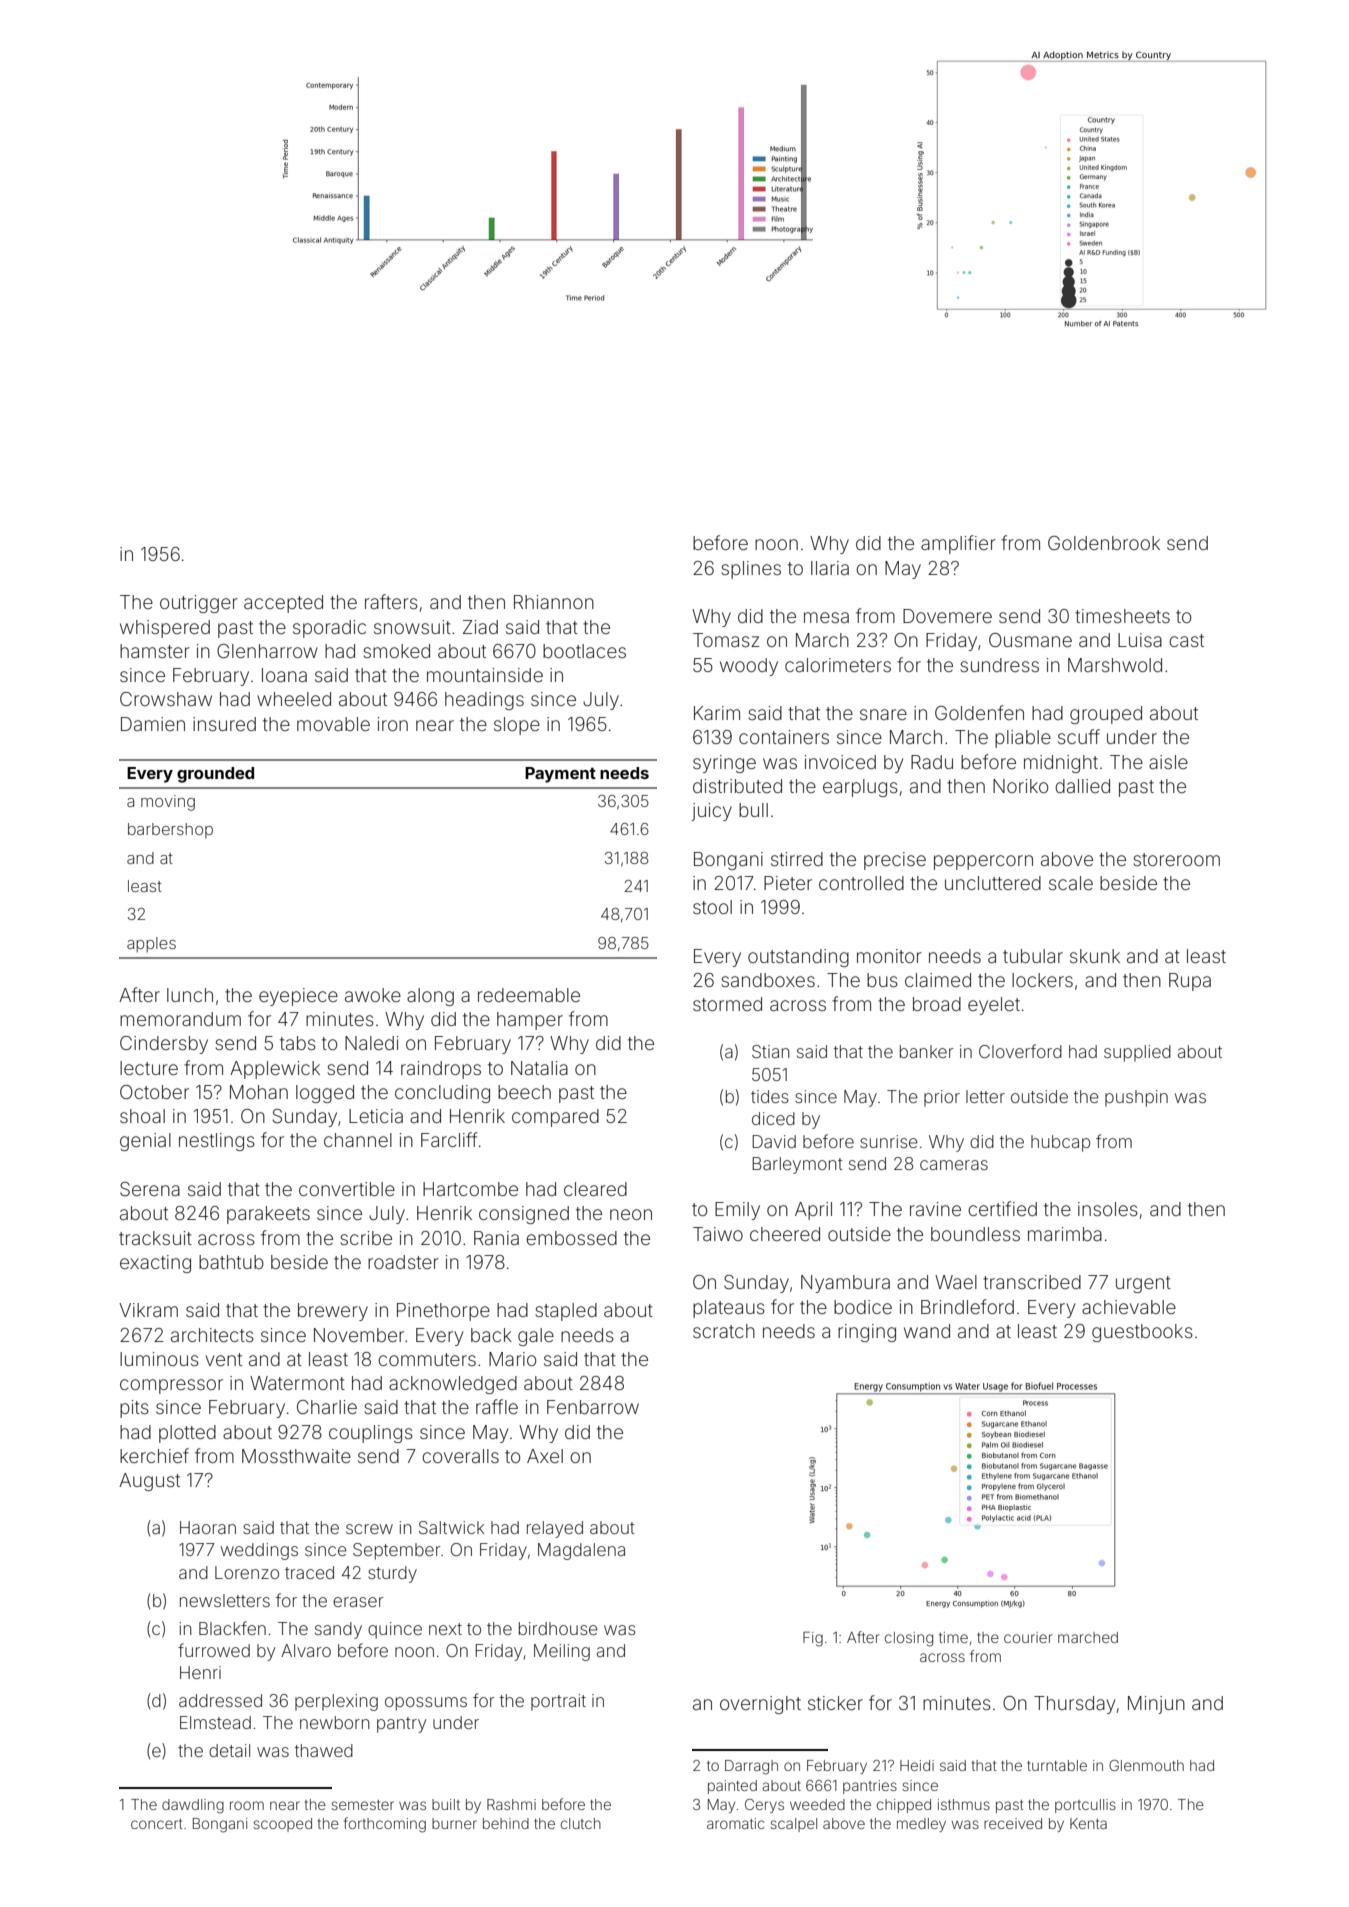  What do you see at coordinates (369, 1529) in the screenshot?
I see `screw` at bounding box center [369, 1529].
